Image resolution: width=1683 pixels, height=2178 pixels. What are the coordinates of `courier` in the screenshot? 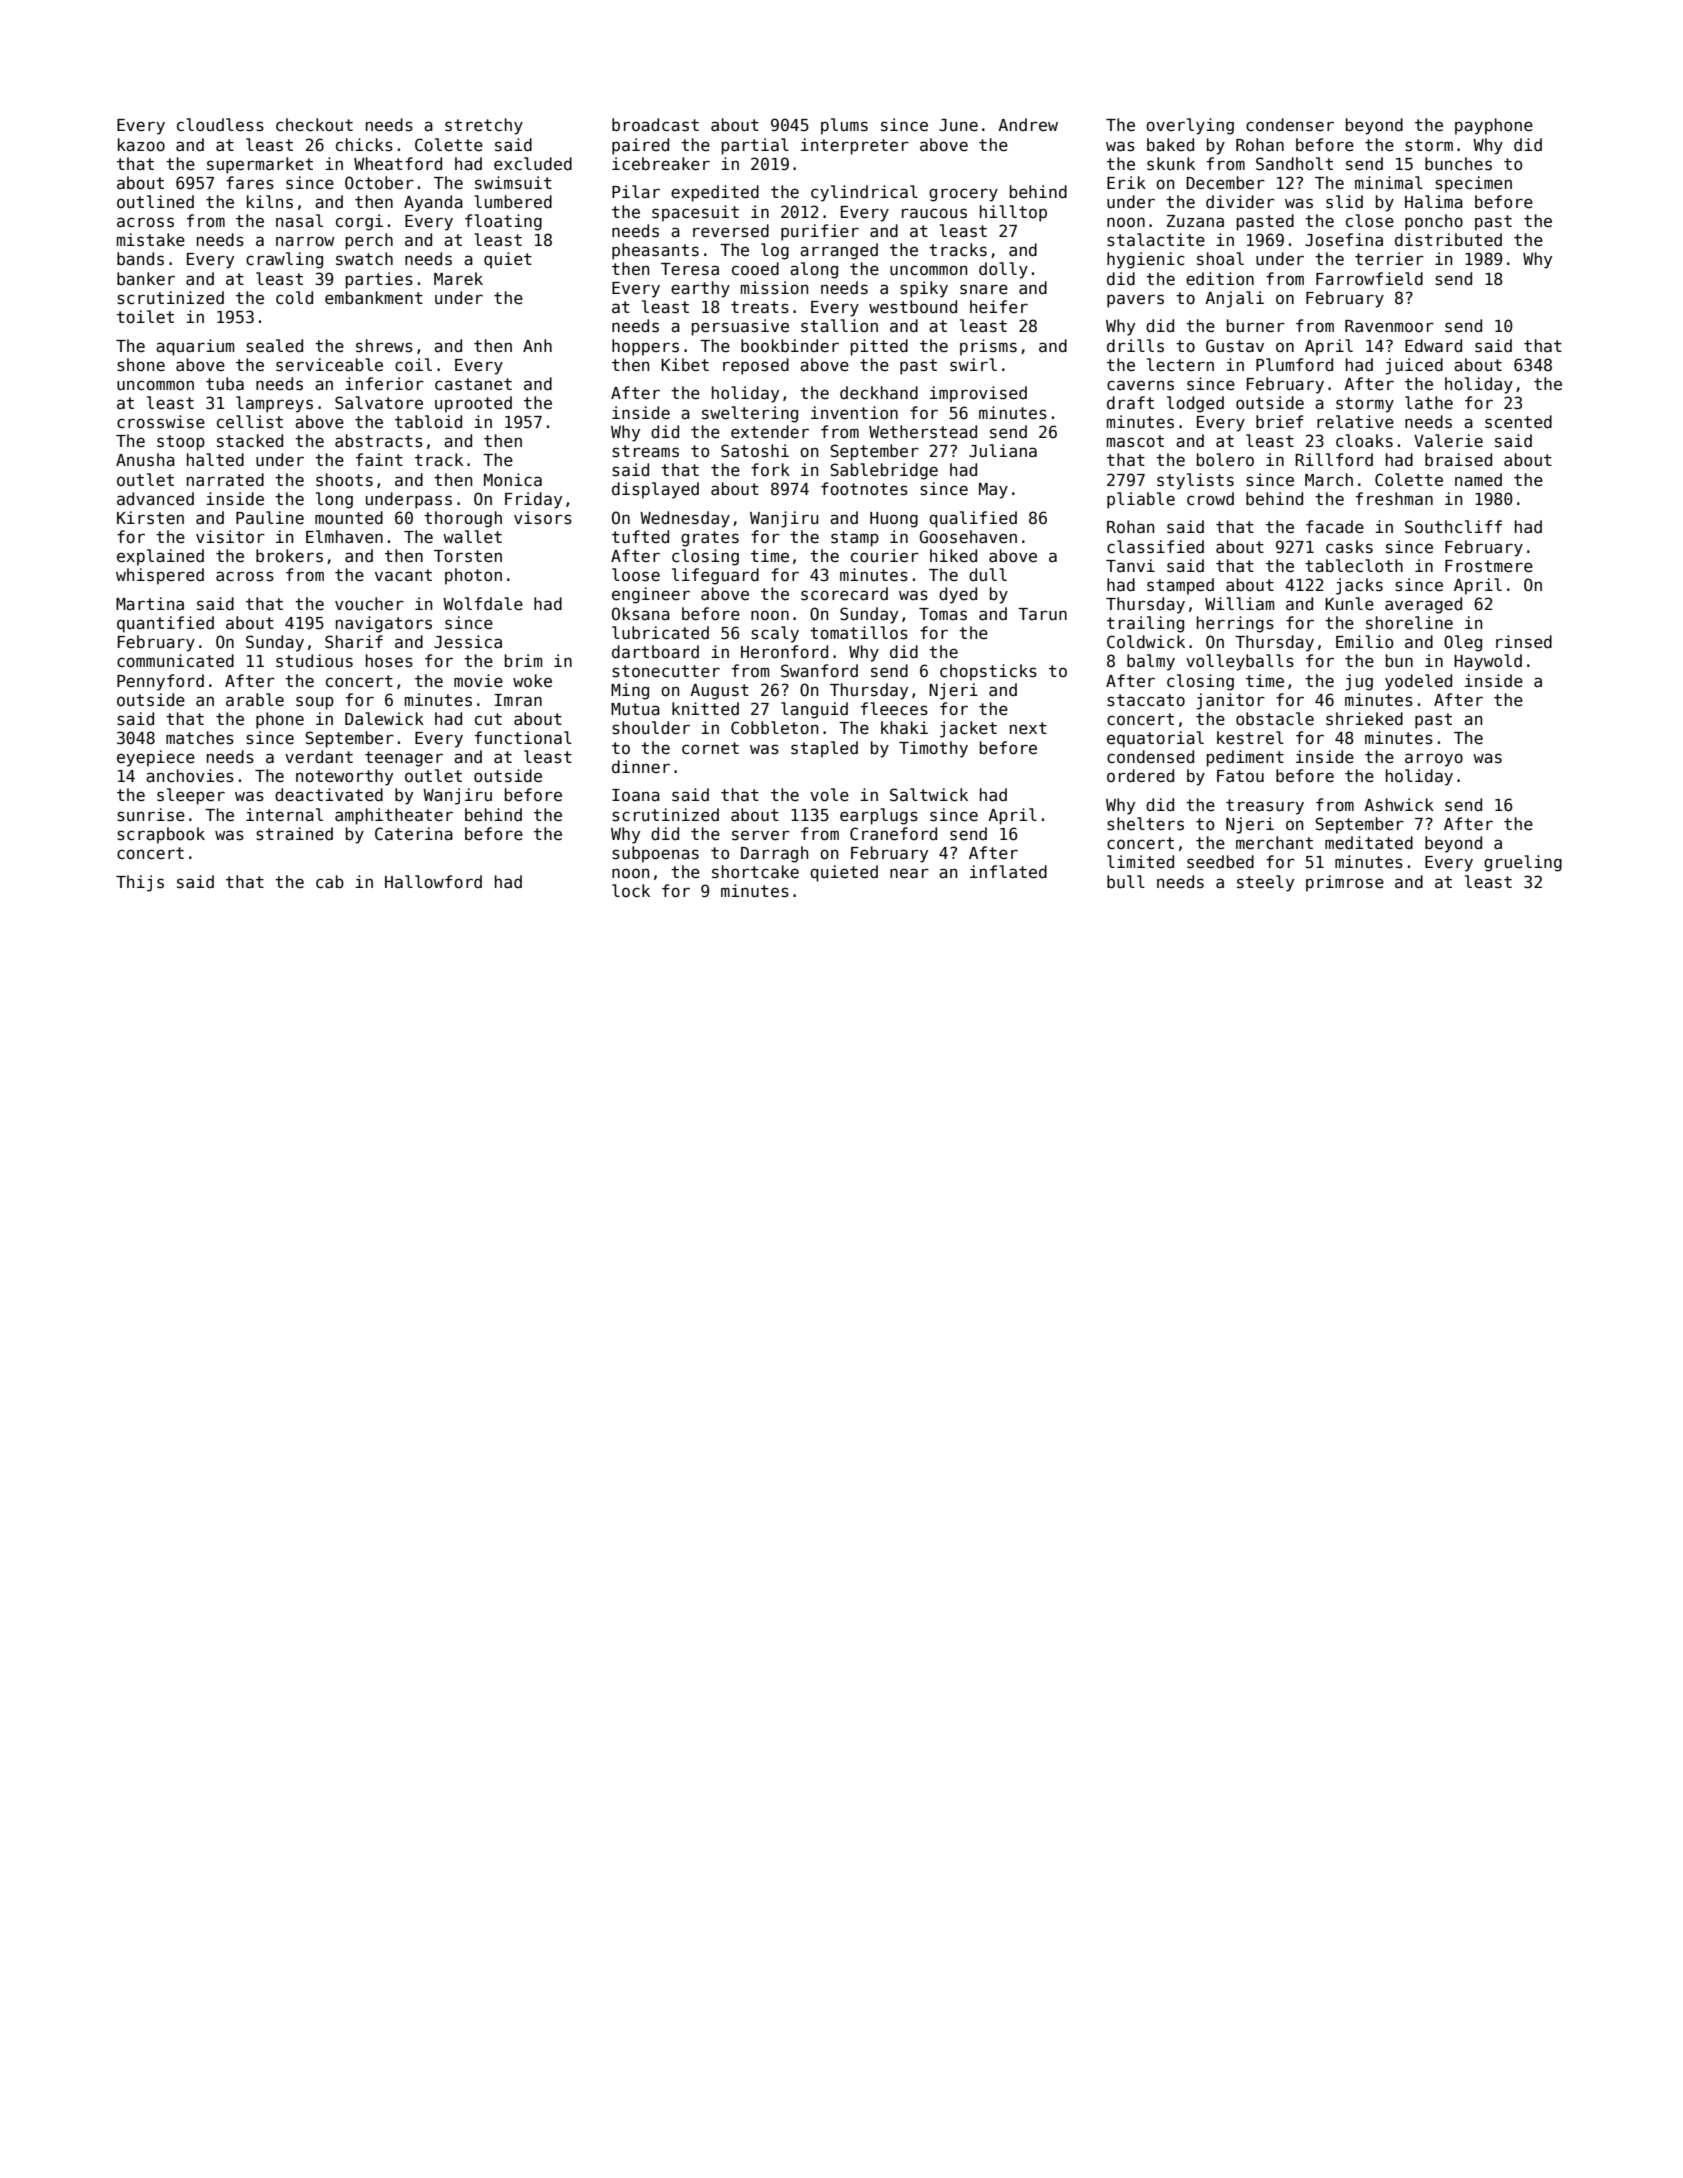 It's located at (885, 556).
